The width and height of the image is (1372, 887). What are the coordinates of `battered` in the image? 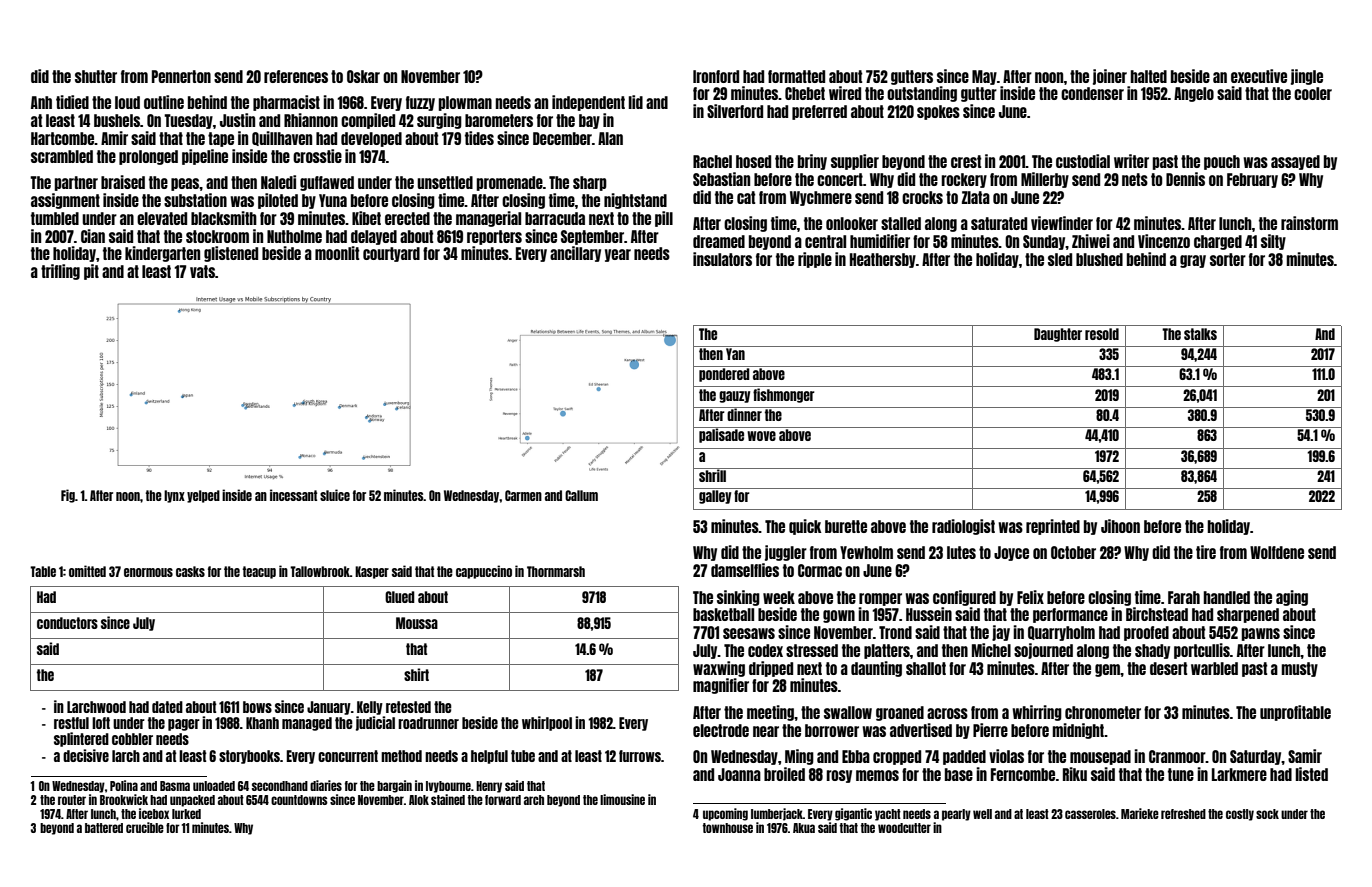 It's located at (104, 828).
